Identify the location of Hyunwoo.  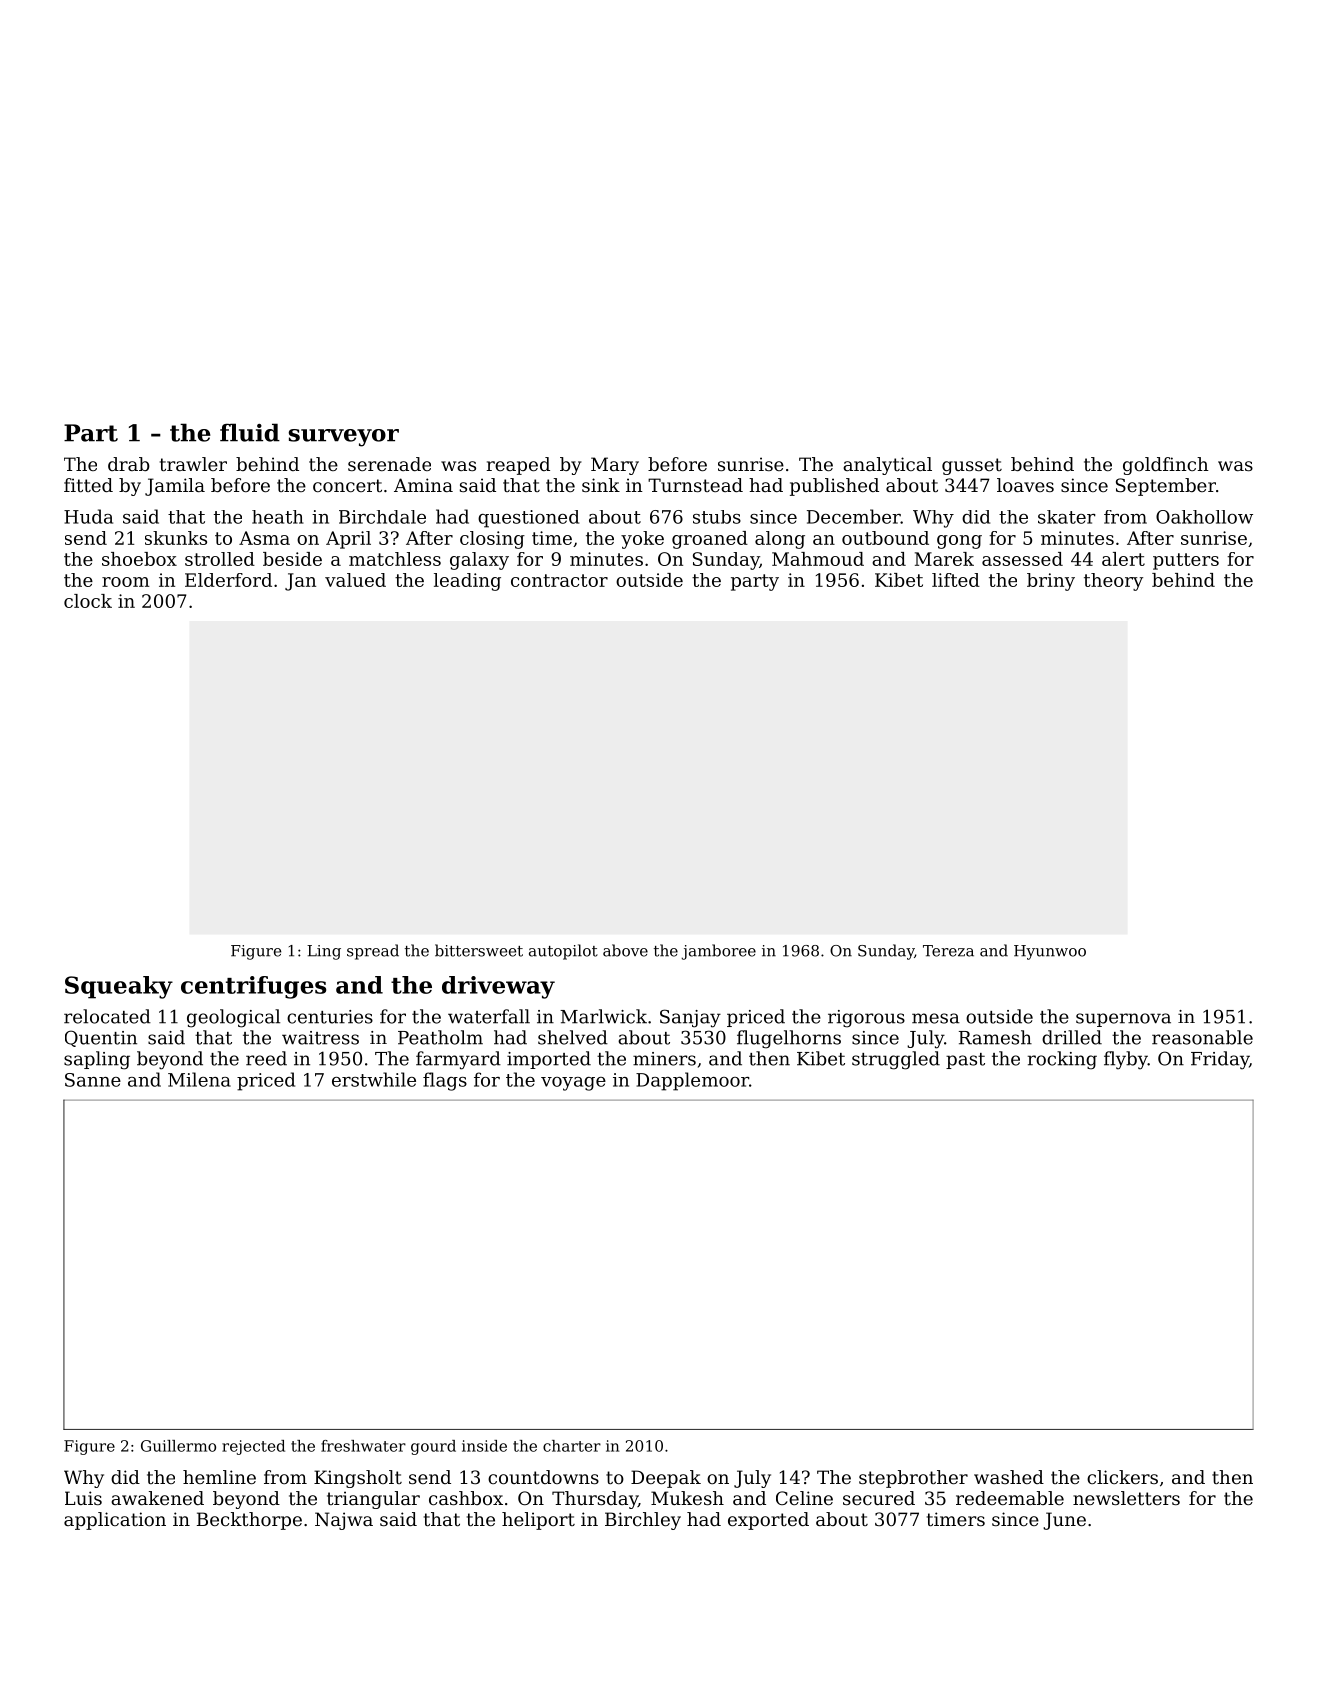
(1050, 952).
